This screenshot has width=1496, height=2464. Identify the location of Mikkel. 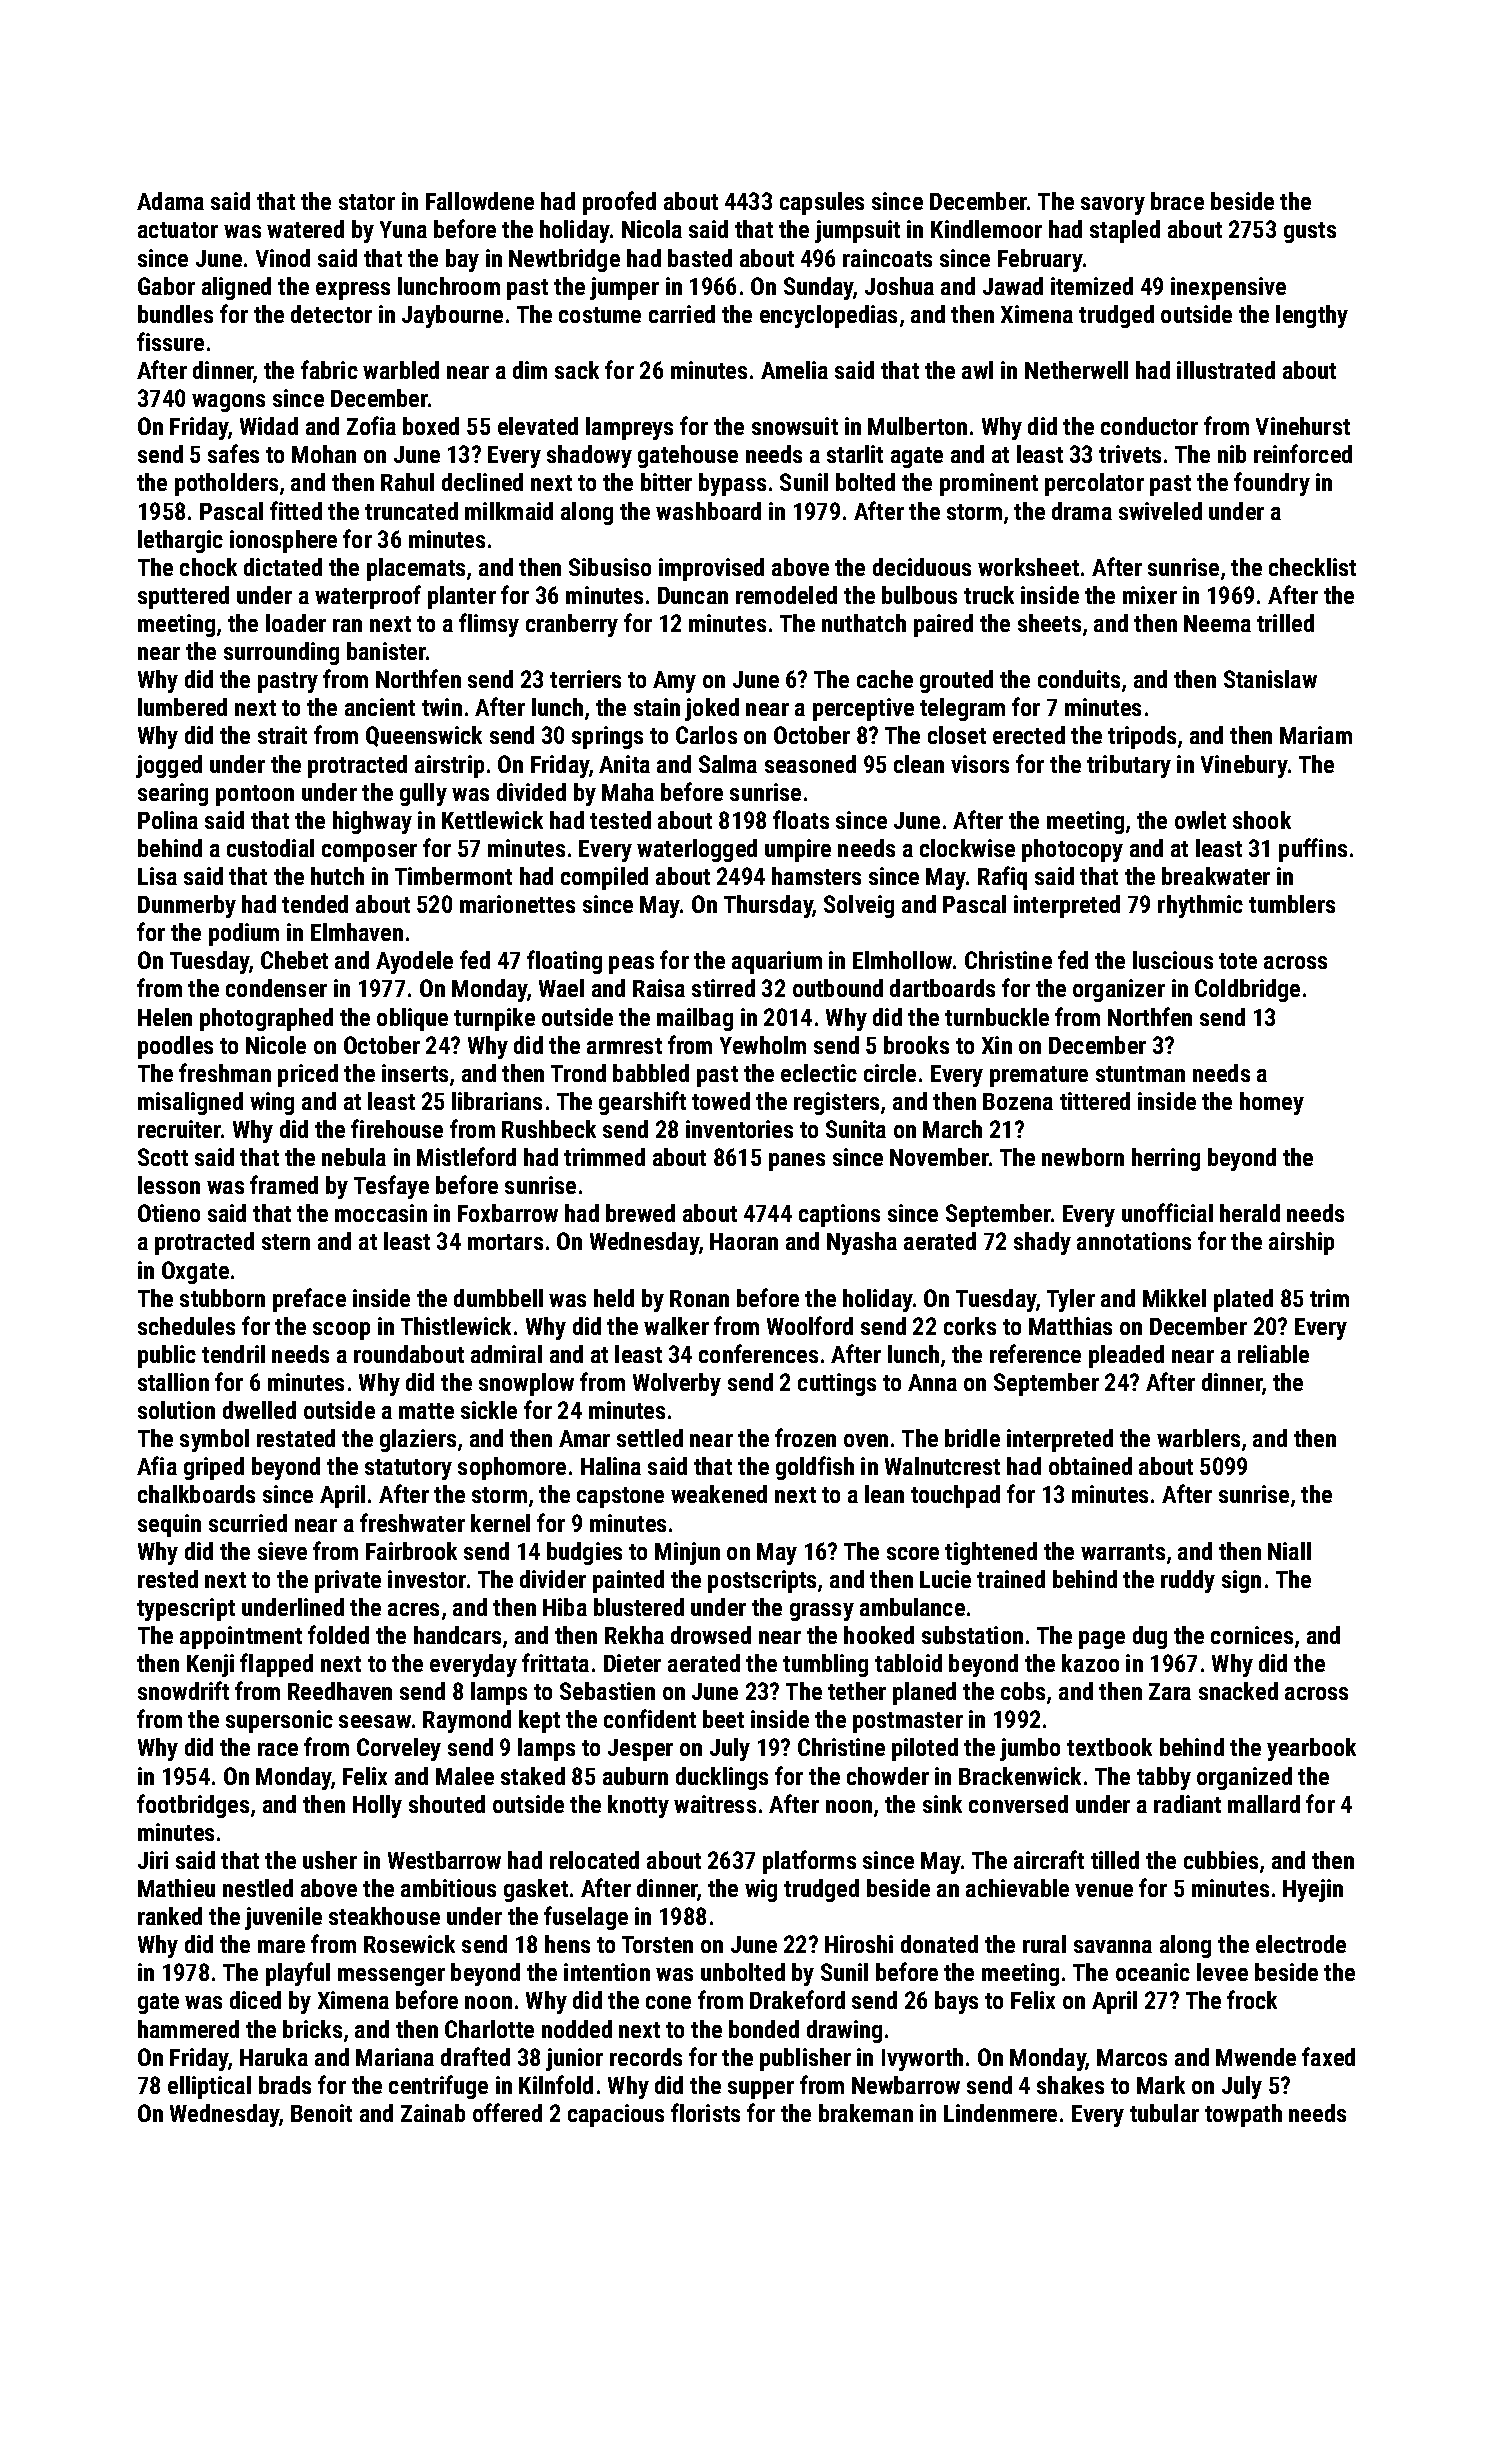
(1174, 1298).
